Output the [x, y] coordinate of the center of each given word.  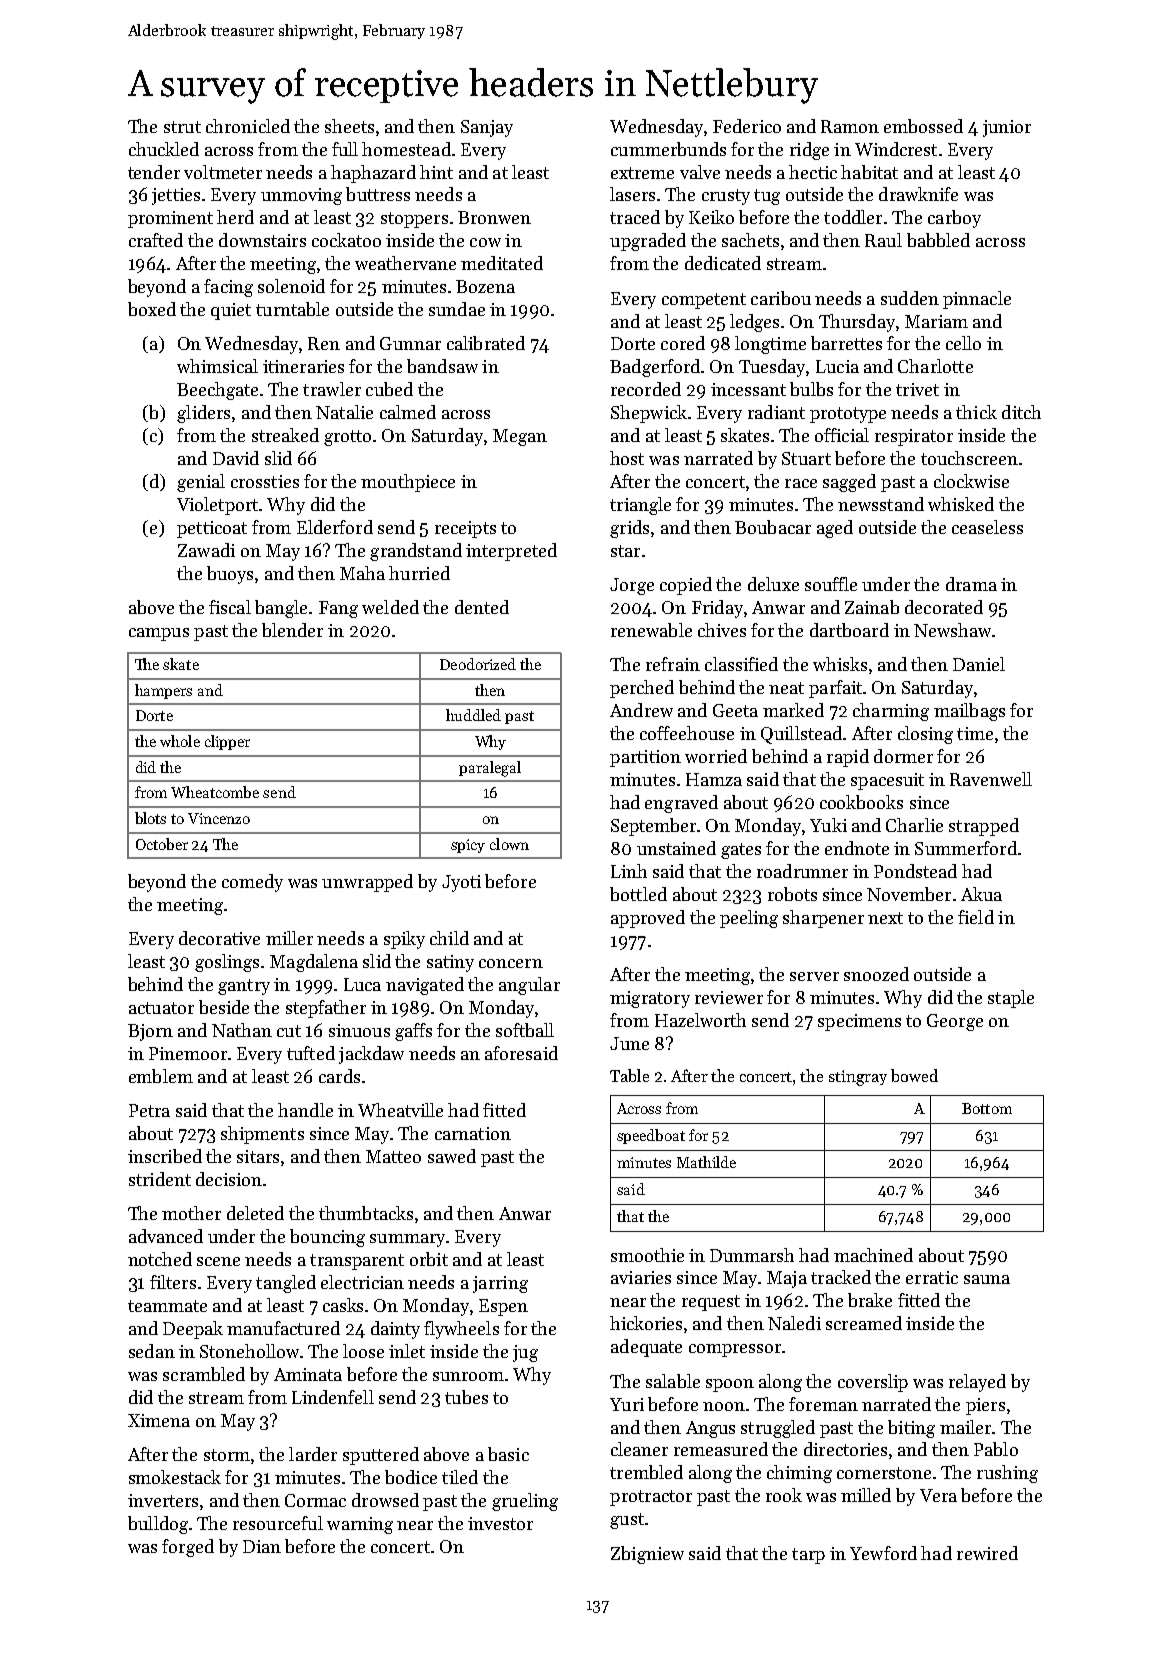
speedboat [651, 1136]
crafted [156, 240]
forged [188, 1548]
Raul [883, 240]
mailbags [969, 712]
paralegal [490, 769]
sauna [987, 1279]
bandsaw [442, 366]
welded [390, 607]
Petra [149, 1110]
